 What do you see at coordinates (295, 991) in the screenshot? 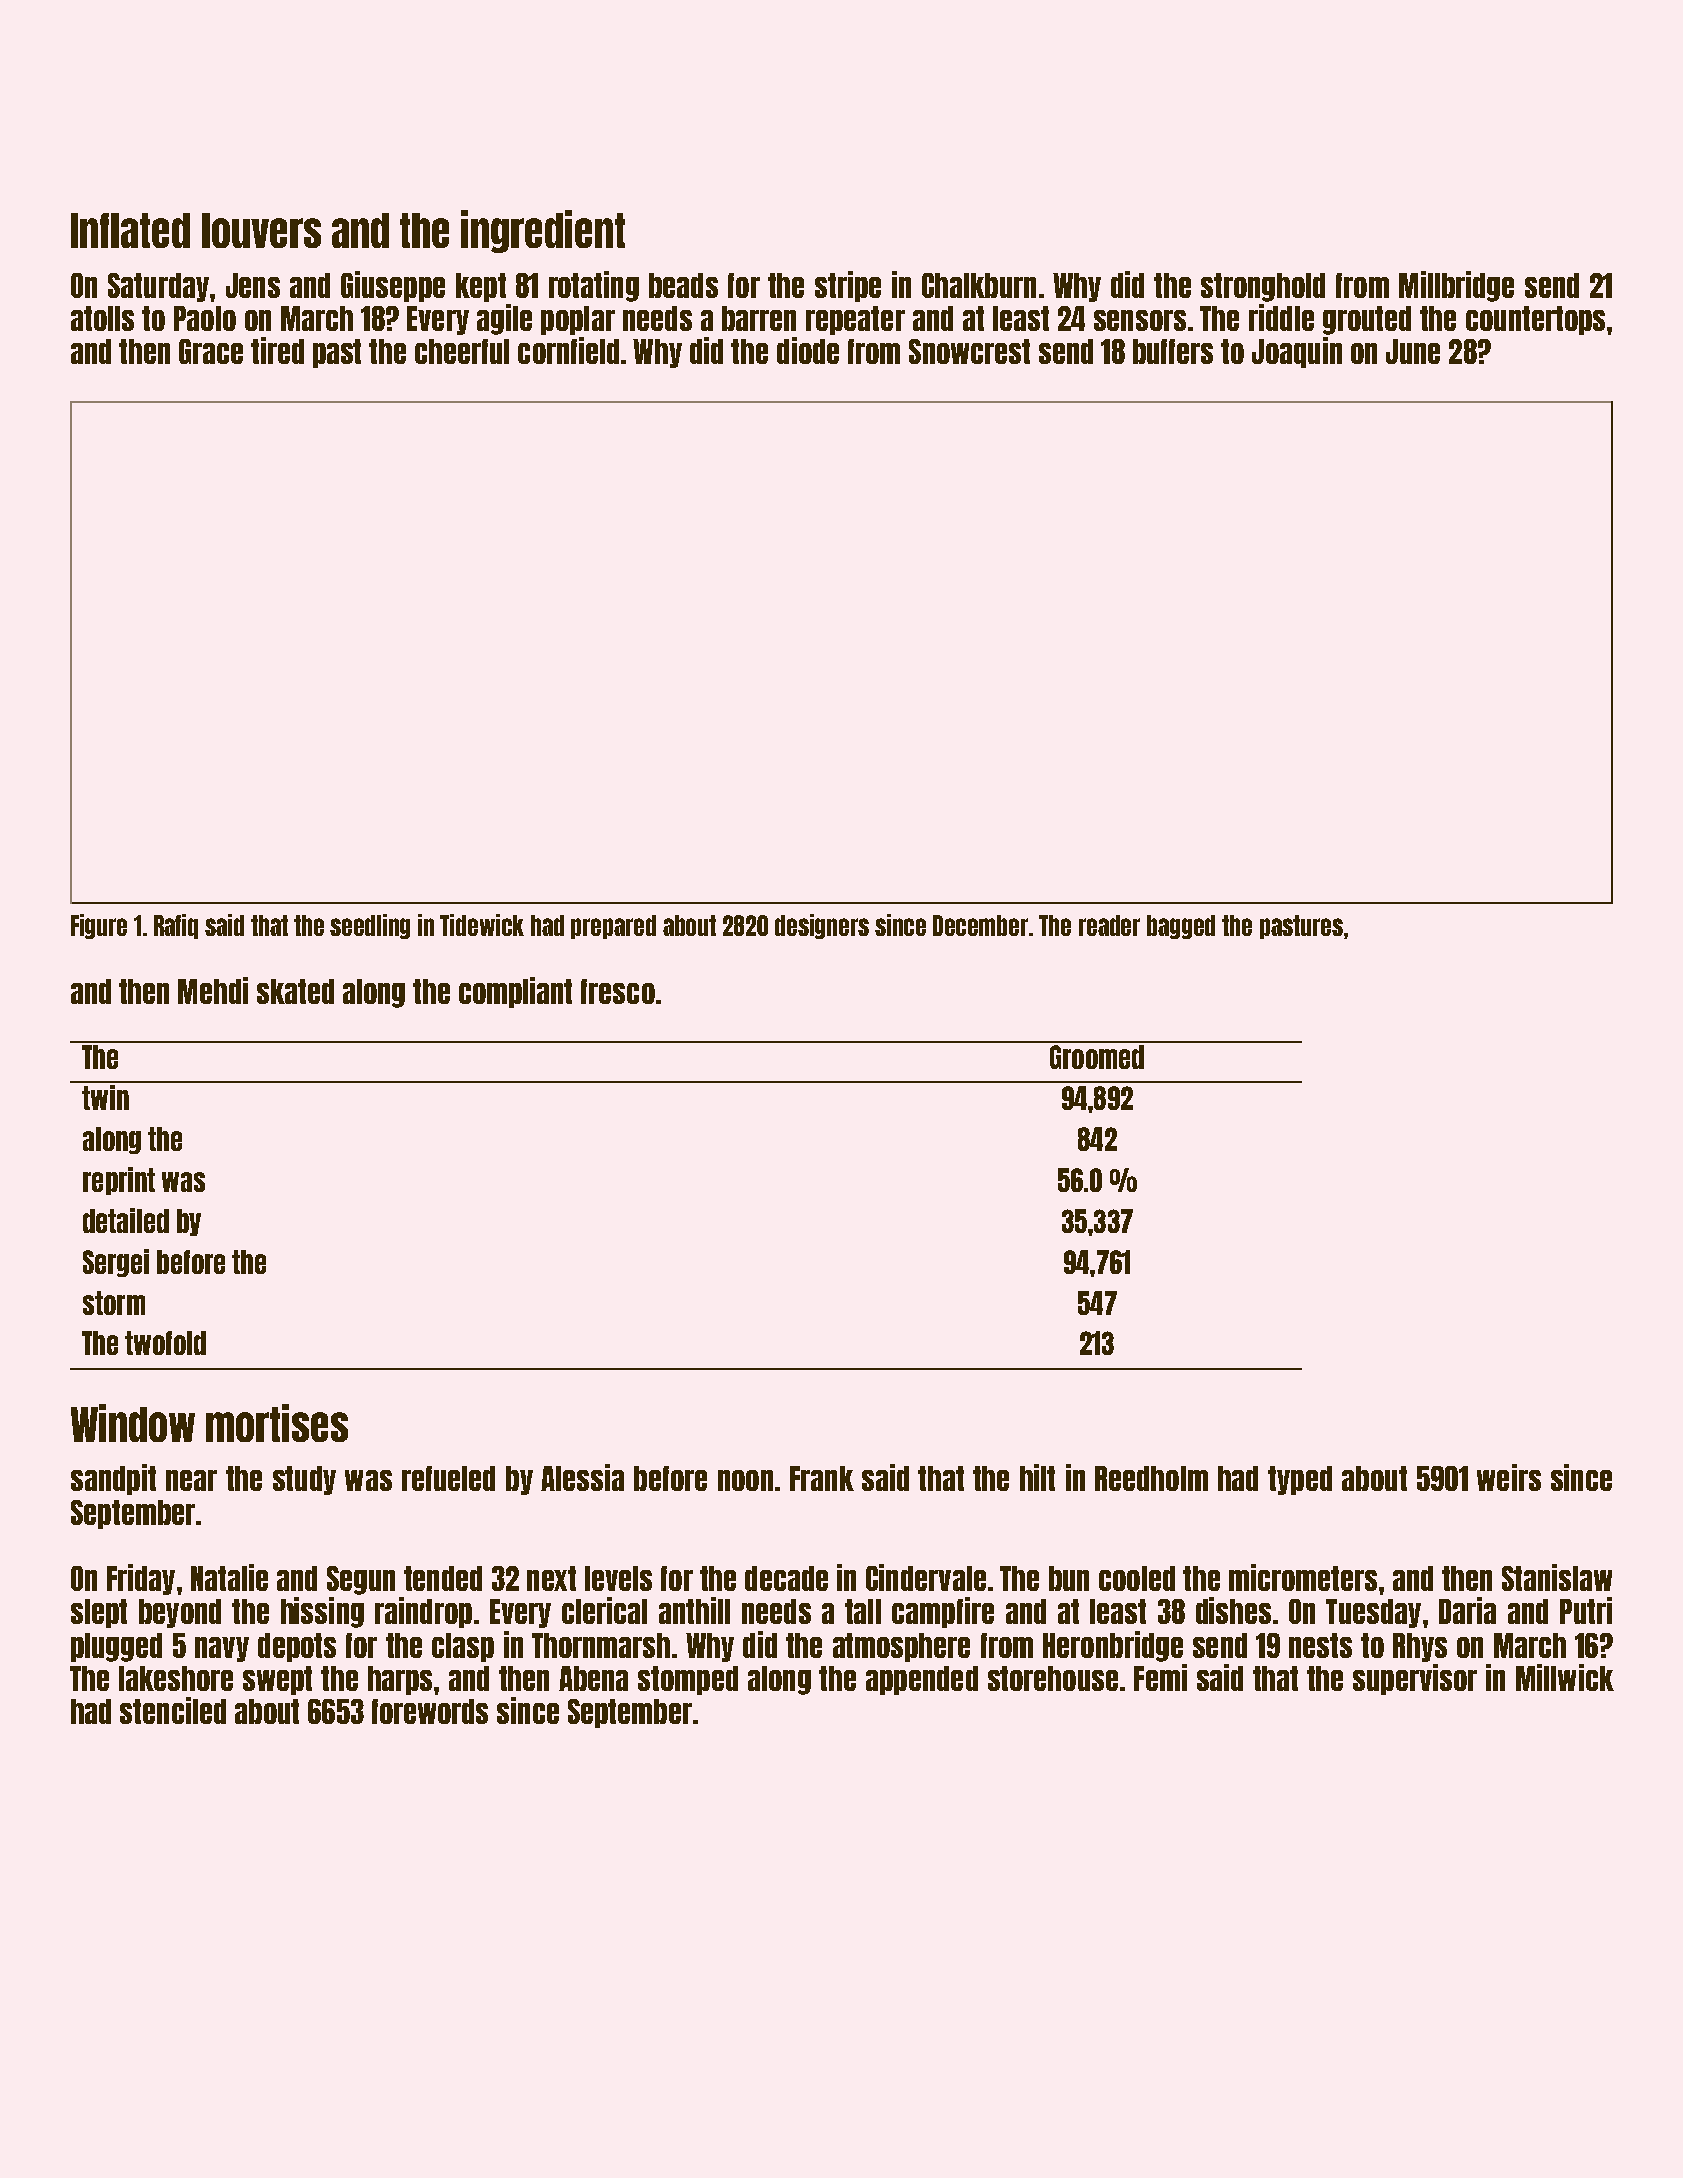
I see `skated` at bounding box center [295, 991].
